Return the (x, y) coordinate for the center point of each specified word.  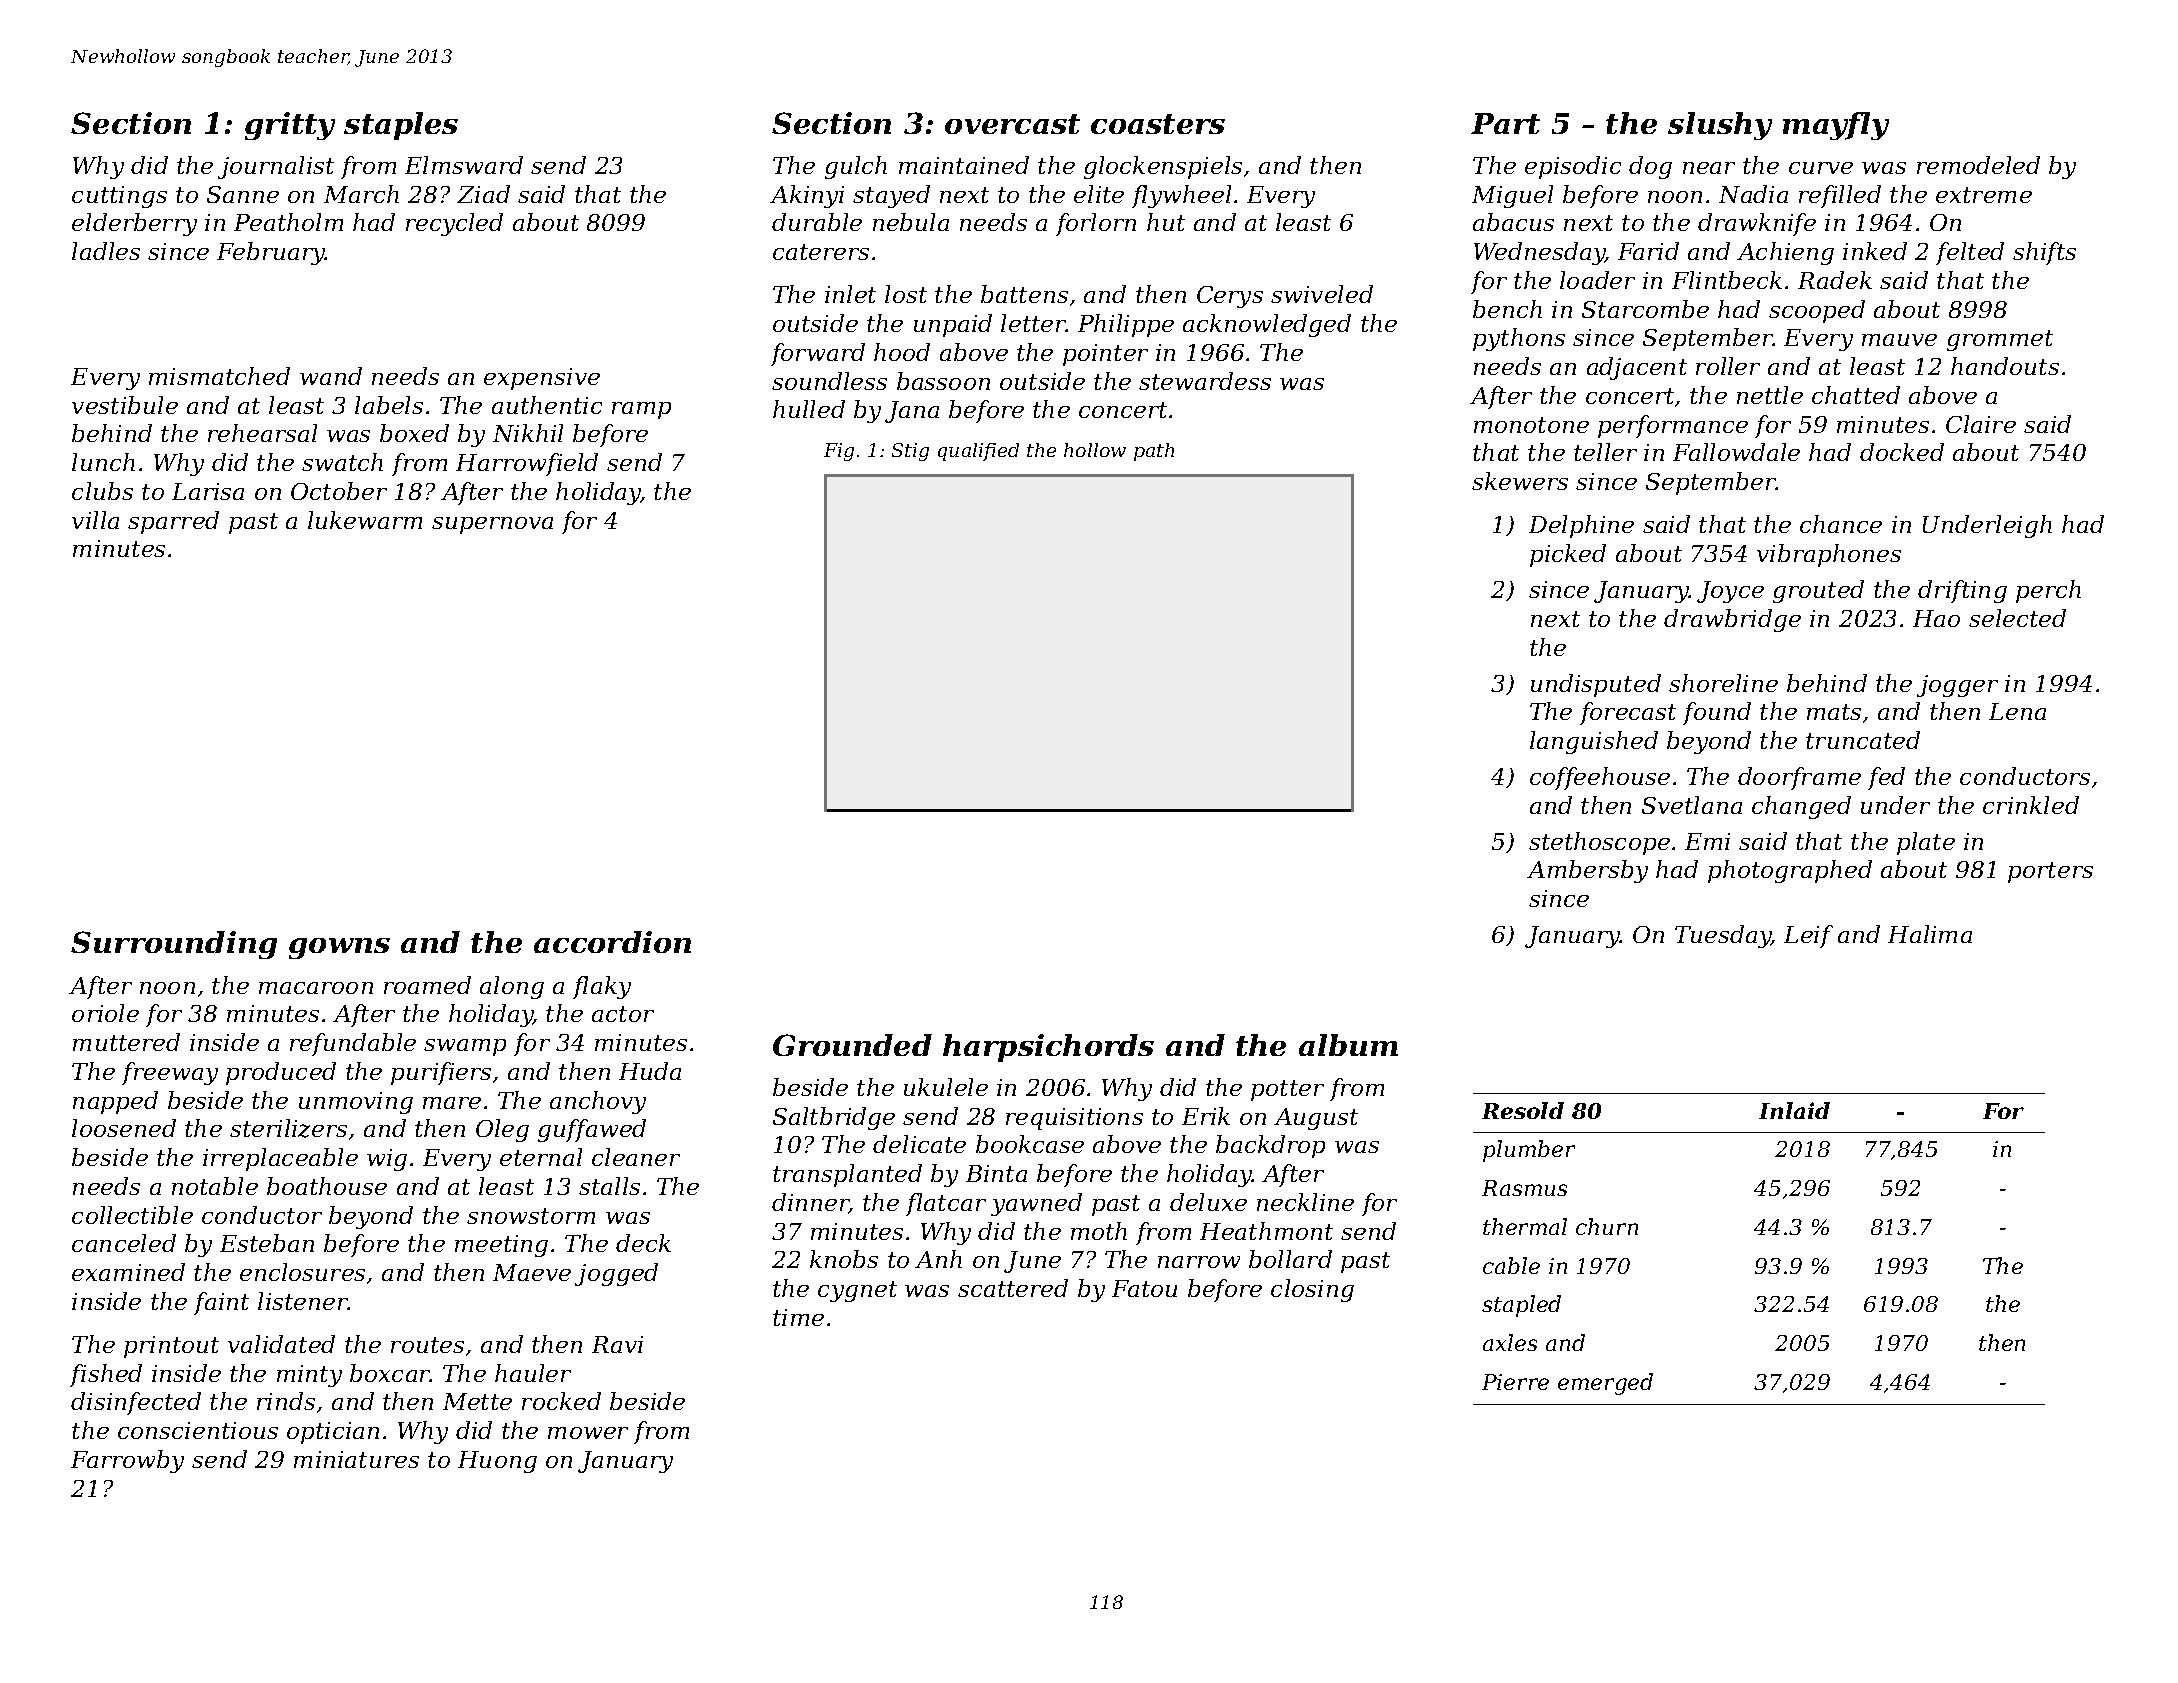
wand (331, 376)
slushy (1720, 126)
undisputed (1596, 685)
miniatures (356, 1459)
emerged (1605, 1384)
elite (1099, 194)
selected (2017, 618)
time (798, 1317)
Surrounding (174, 945)
